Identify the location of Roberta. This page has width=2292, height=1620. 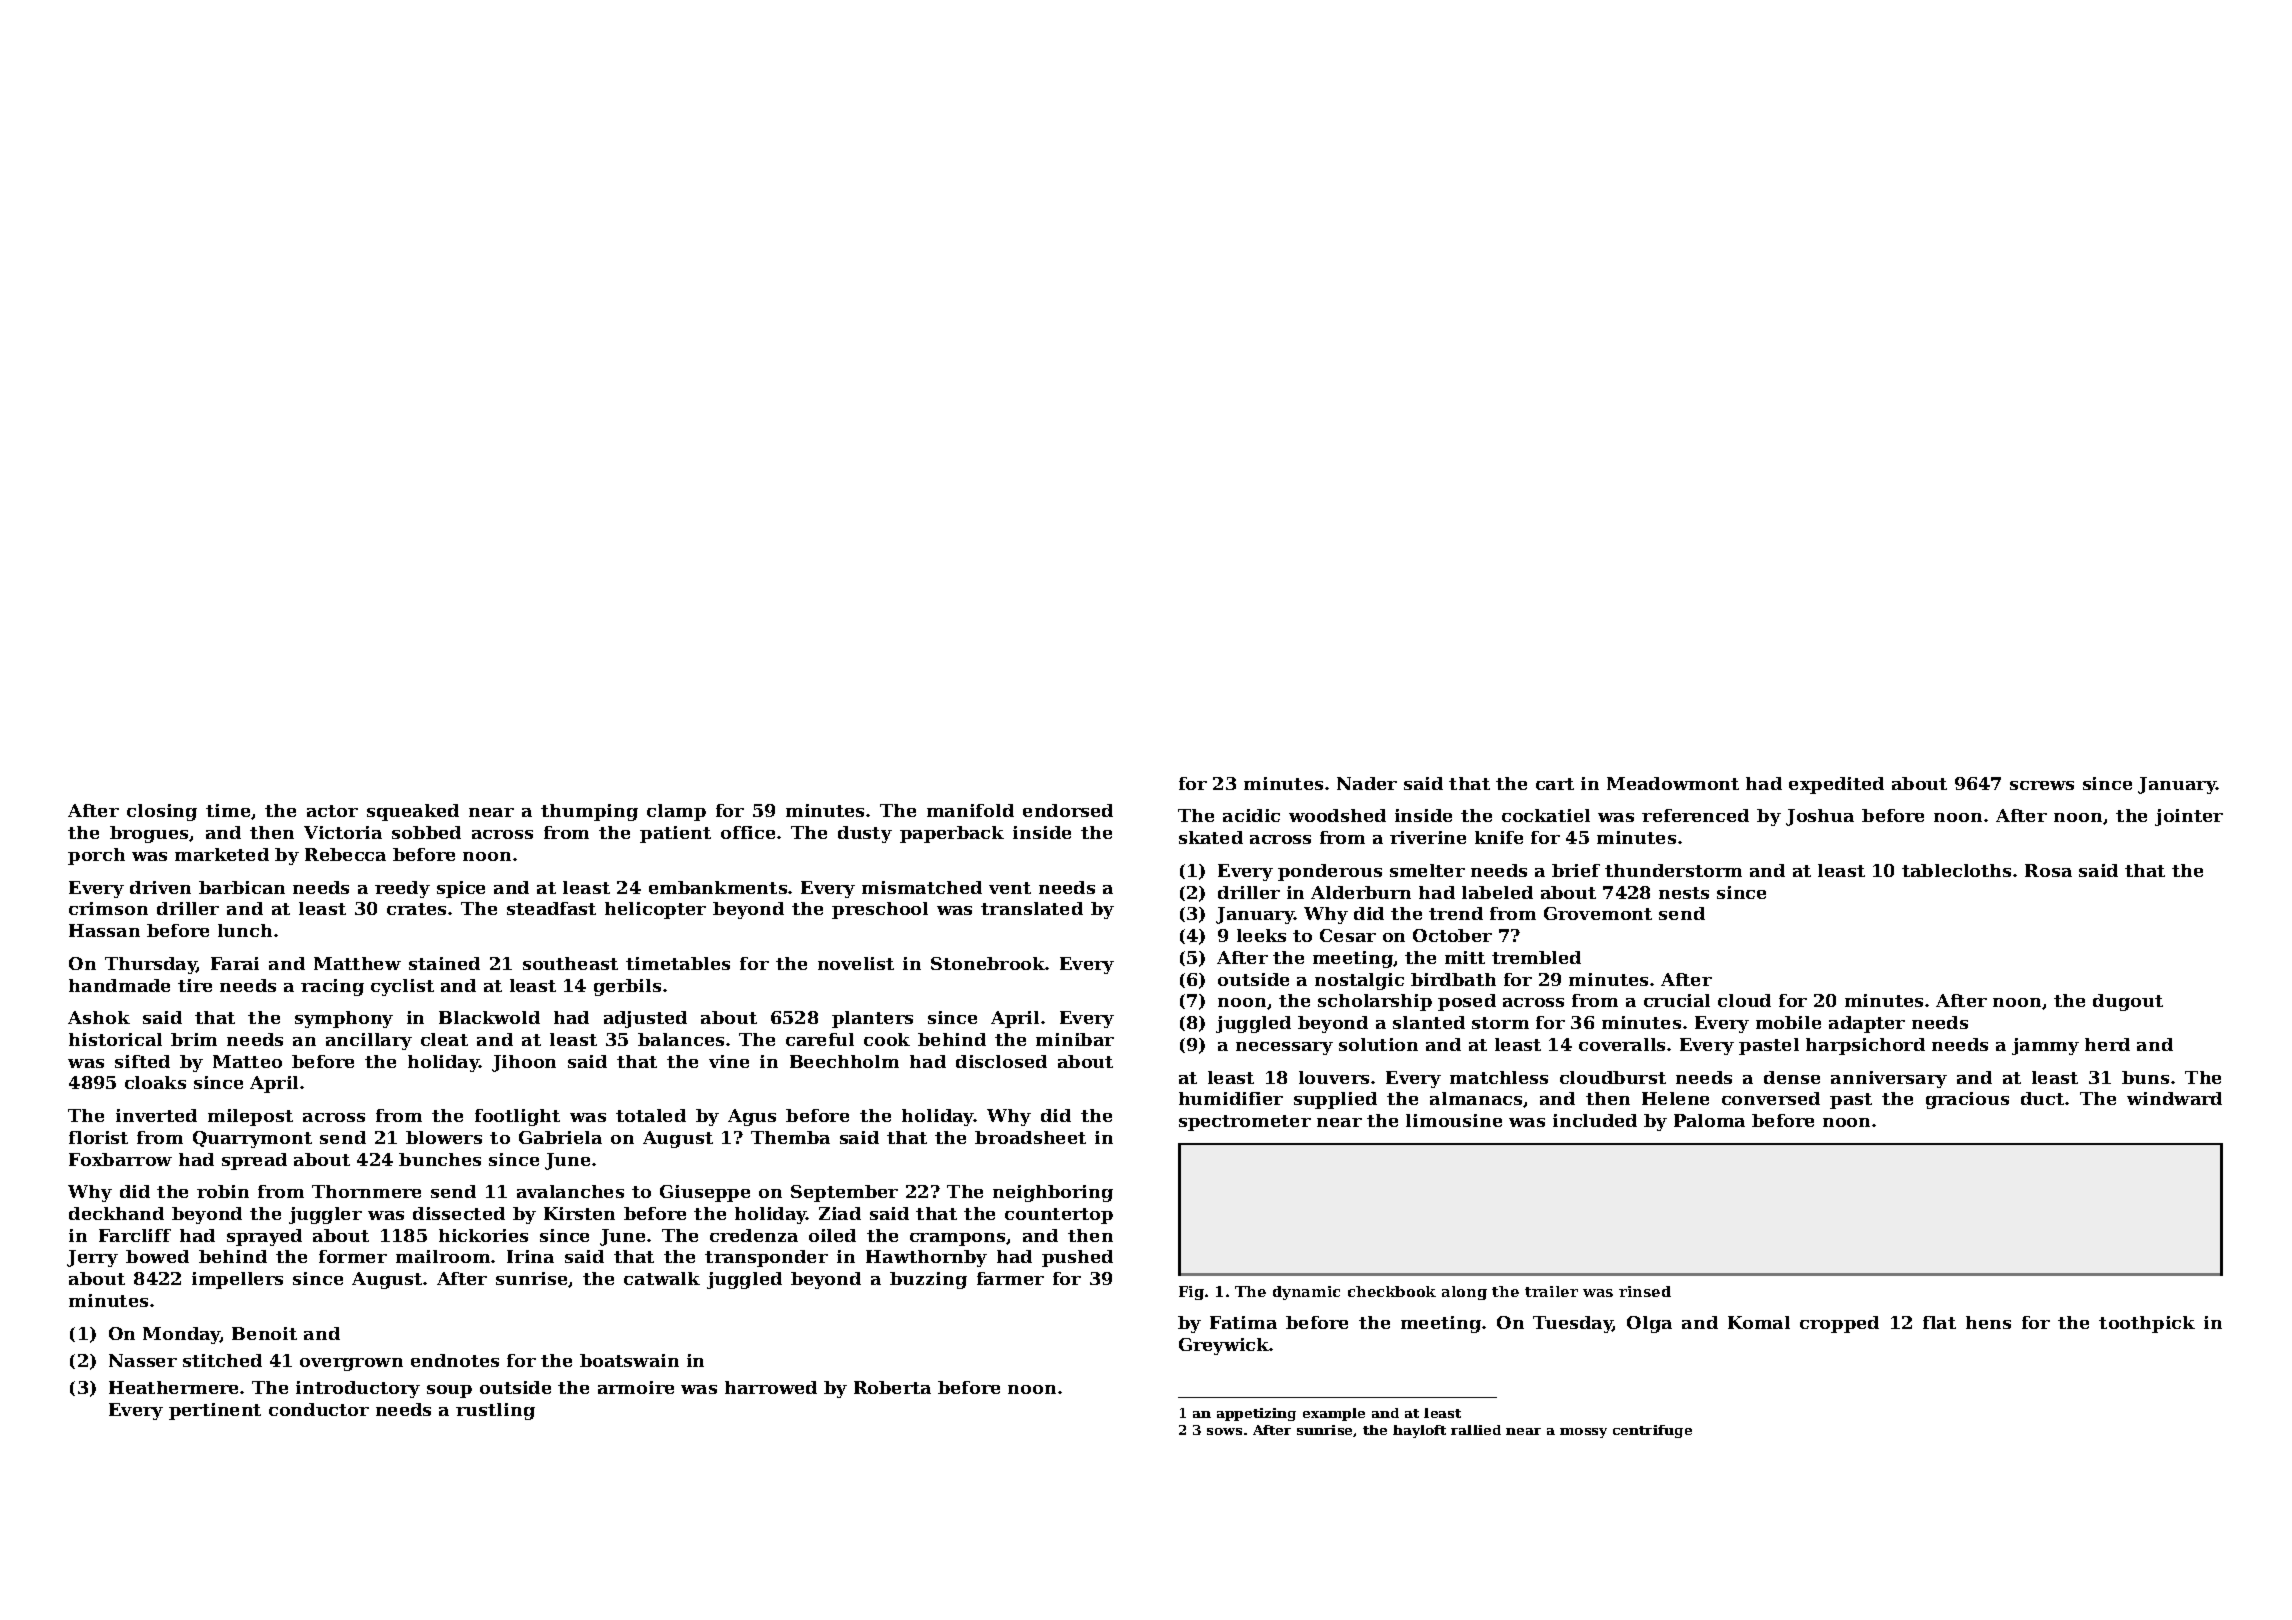
(892, 1387).
